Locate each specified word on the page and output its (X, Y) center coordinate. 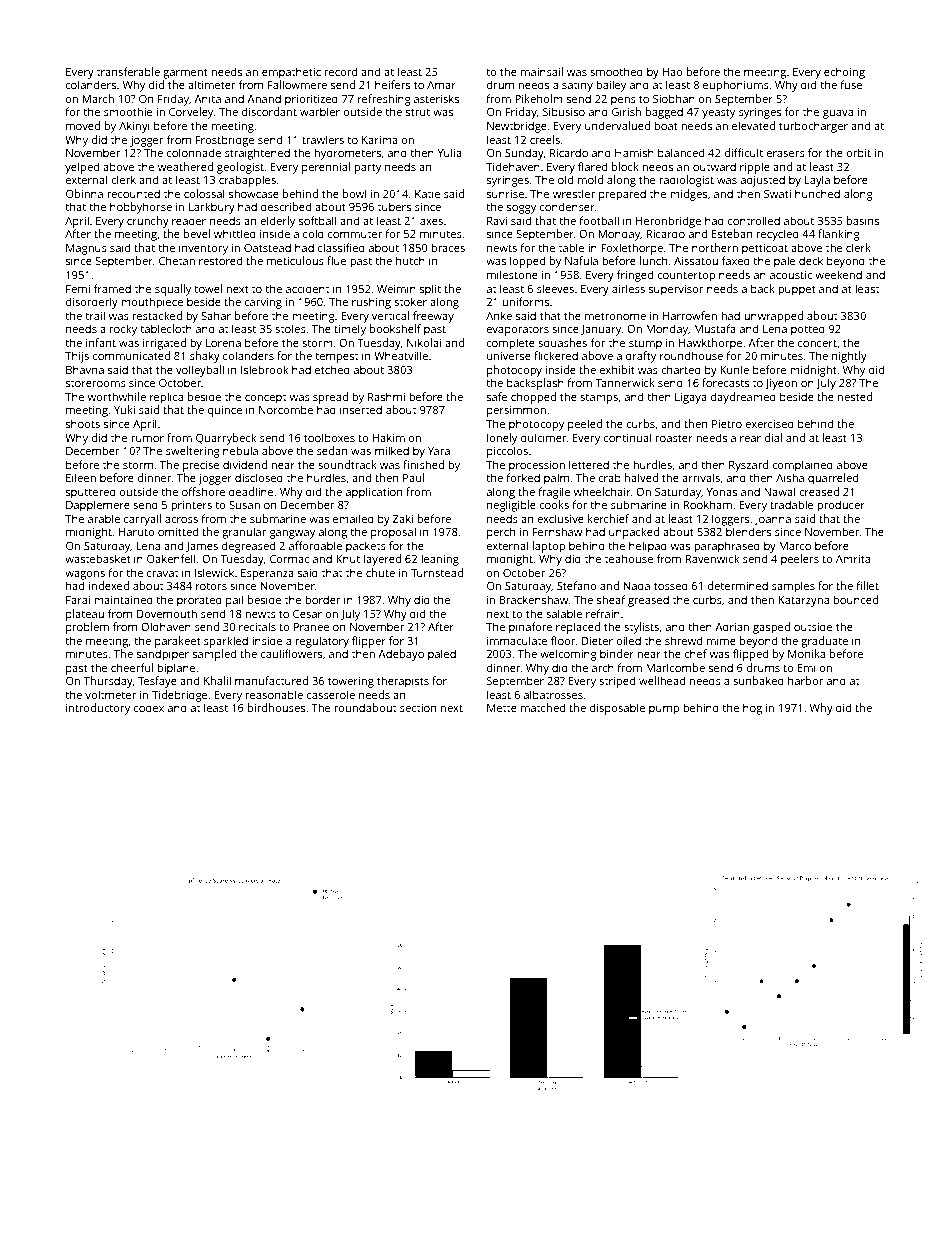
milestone (512, 274)
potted (808, 330)
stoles (290, 328)
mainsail (542, 71)
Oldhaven (166, 626)
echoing (844, 73)
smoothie (128, 111)
